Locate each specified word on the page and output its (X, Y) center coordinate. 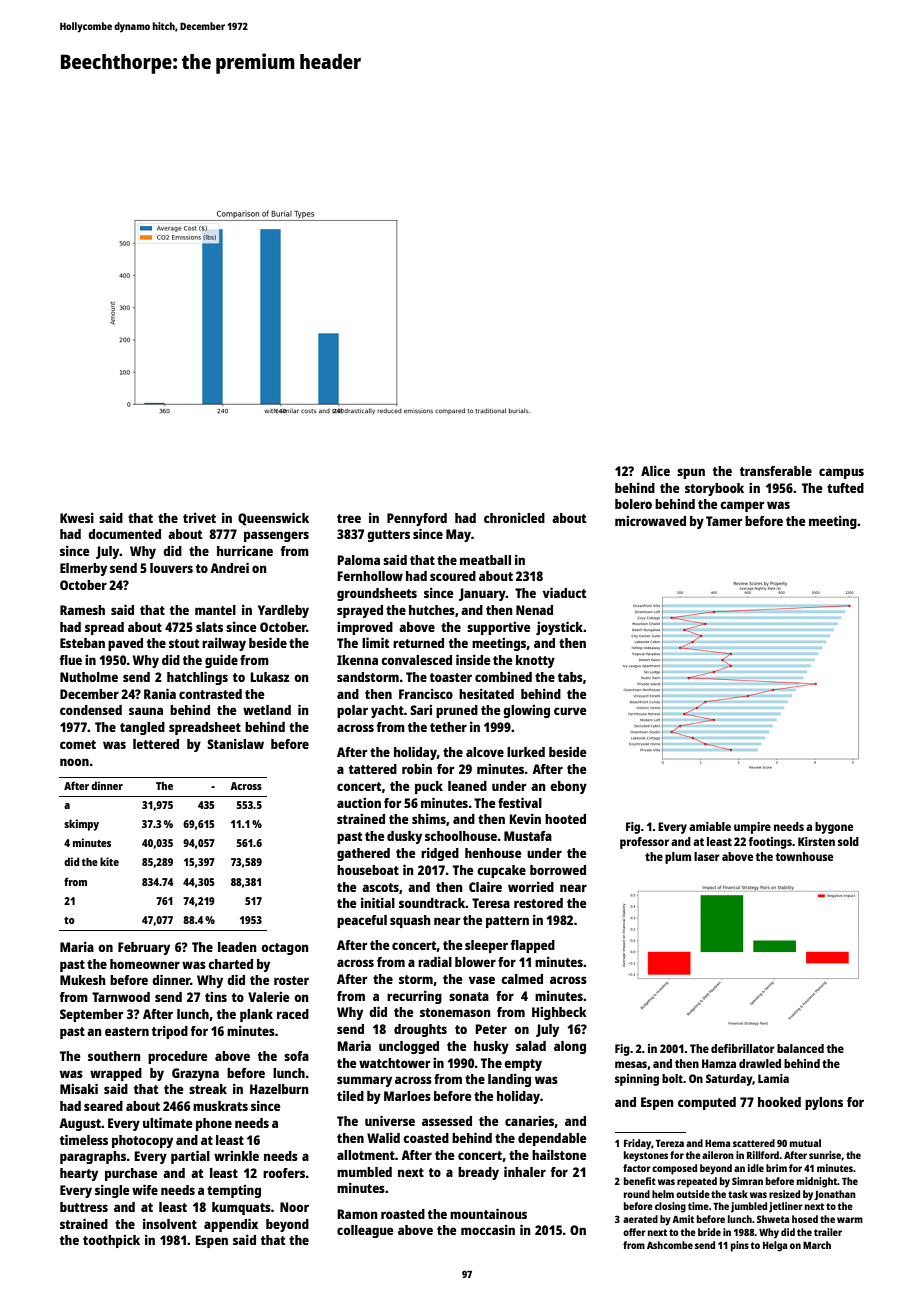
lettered (156, 744)
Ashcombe (670, 1245)
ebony (568, 787)
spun (691, 473)
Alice (655, 470)
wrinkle (236, 1156)
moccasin (488, 1229)
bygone (834, 828)
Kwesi (77, 517)
